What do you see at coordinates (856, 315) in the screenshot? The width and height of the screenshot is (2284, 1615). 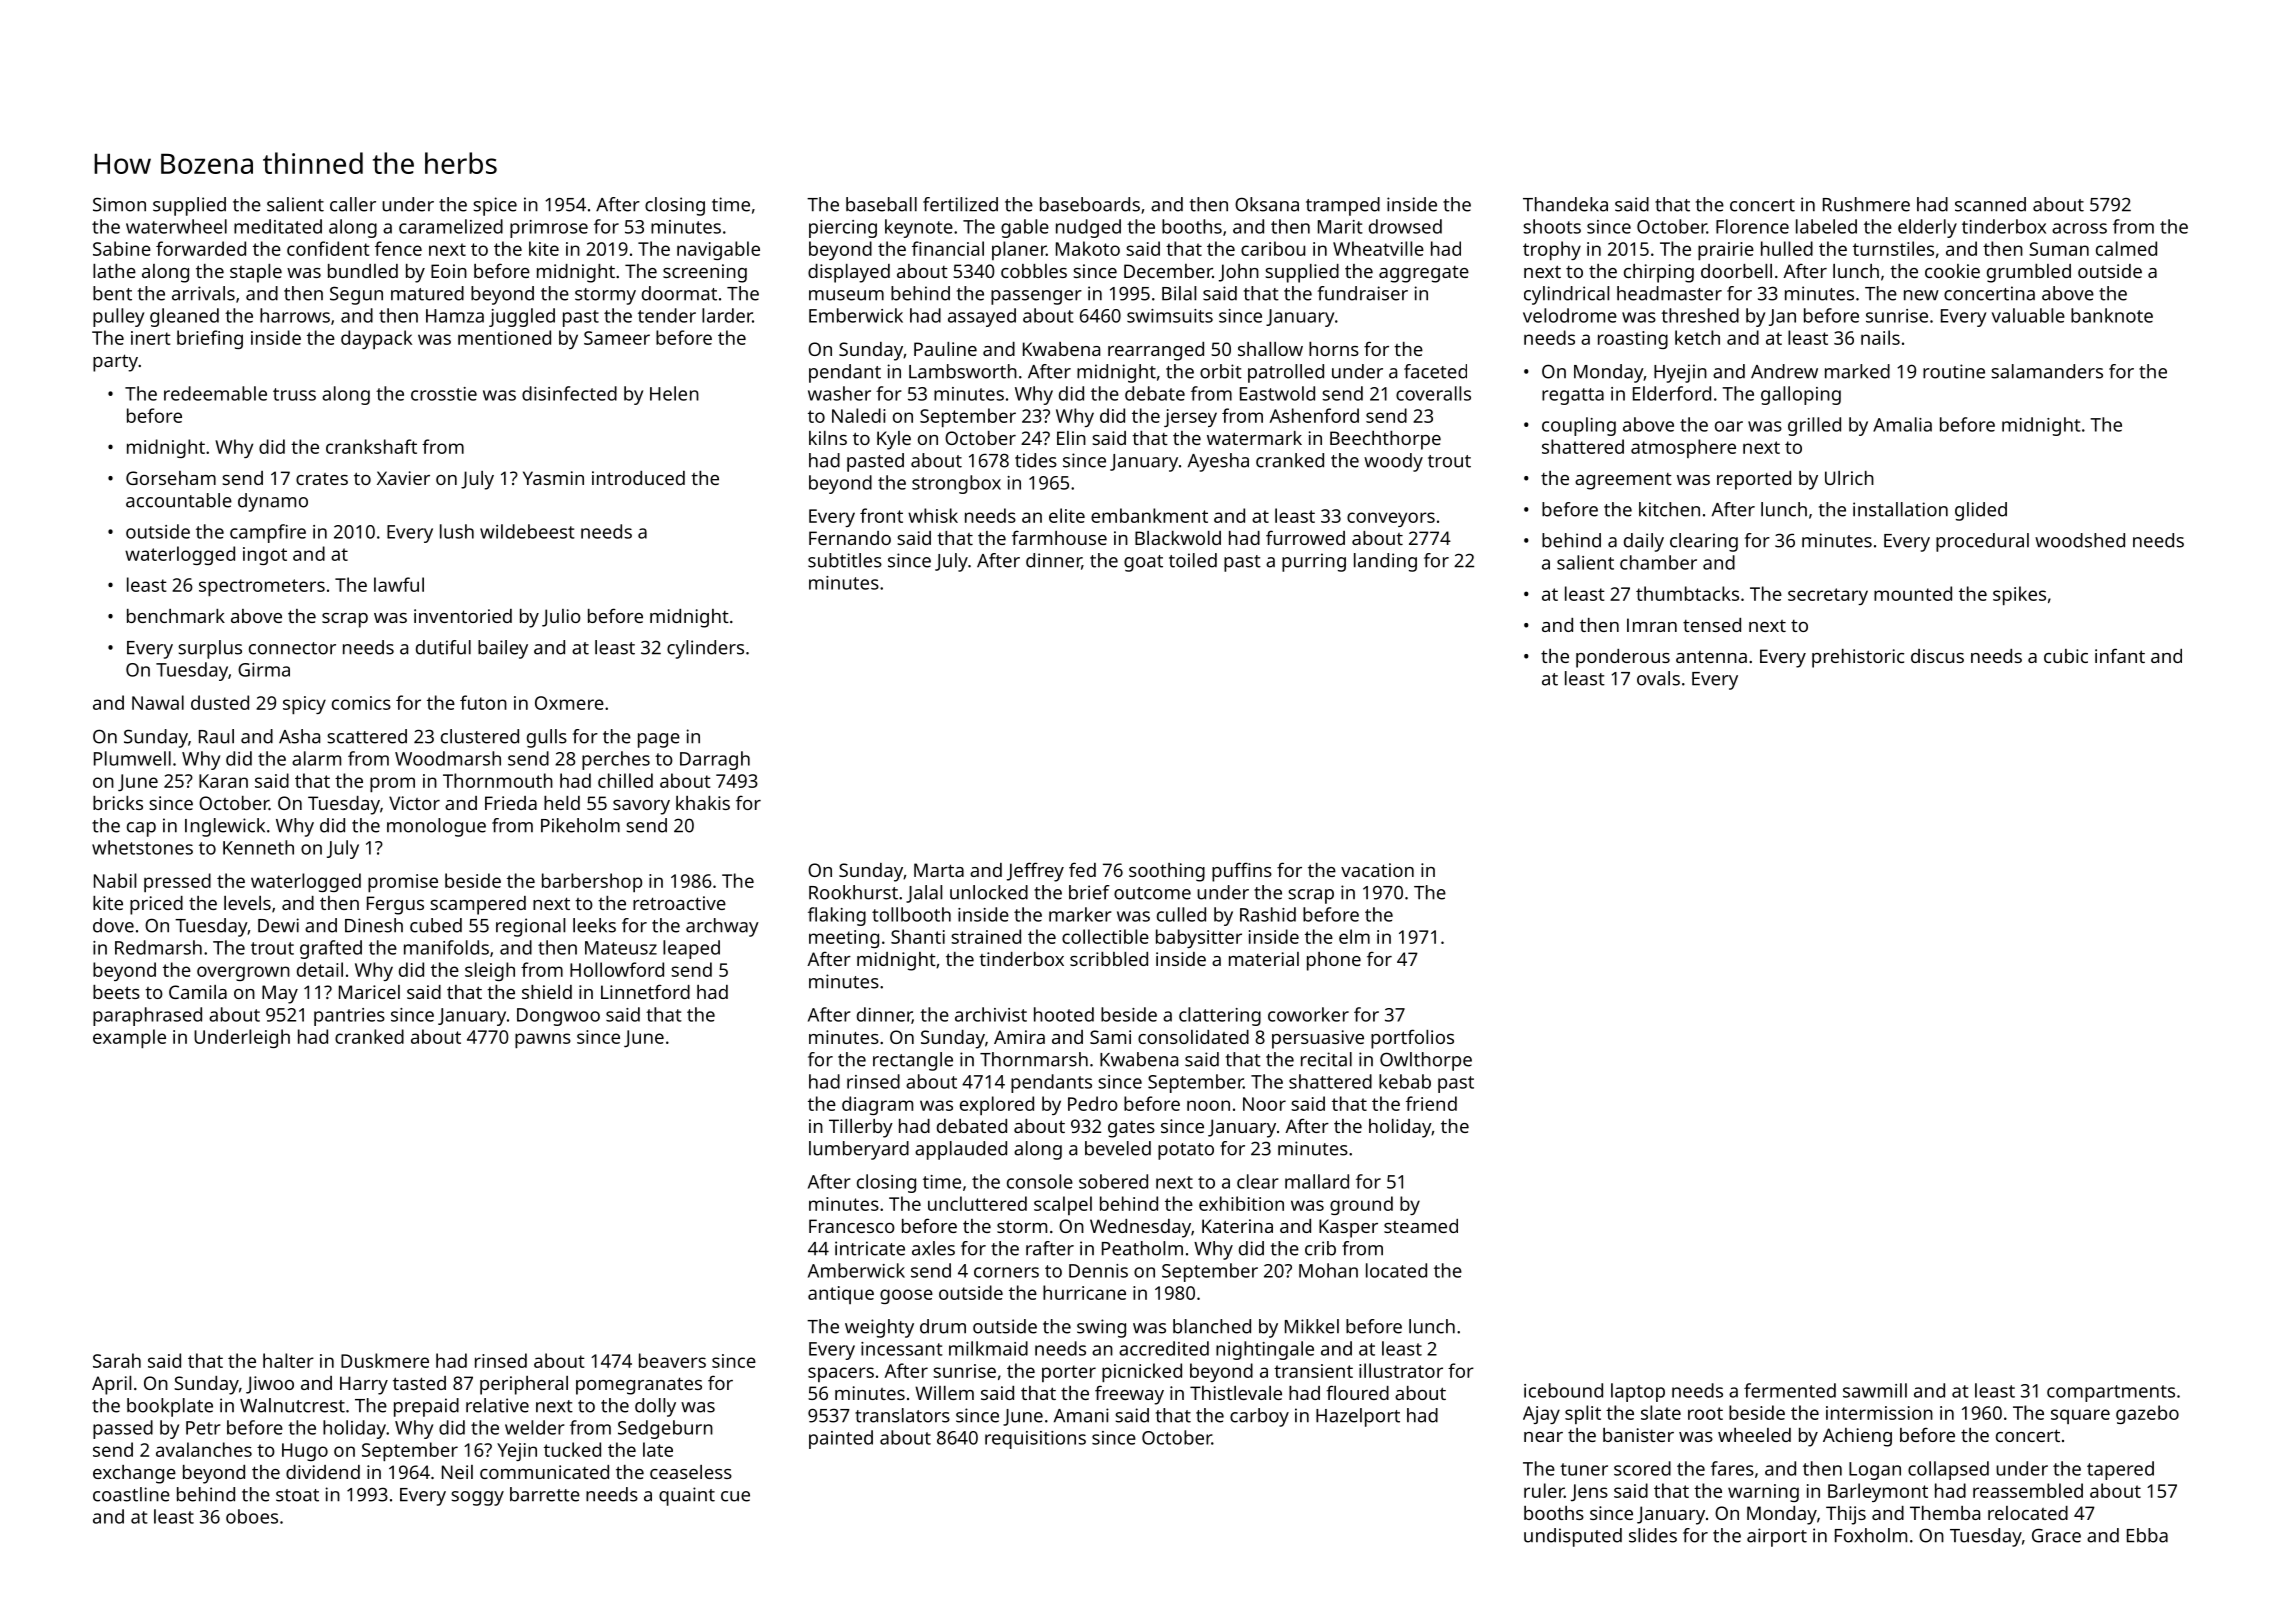 I see `Emberwick` at bounding box center [856, 315].
